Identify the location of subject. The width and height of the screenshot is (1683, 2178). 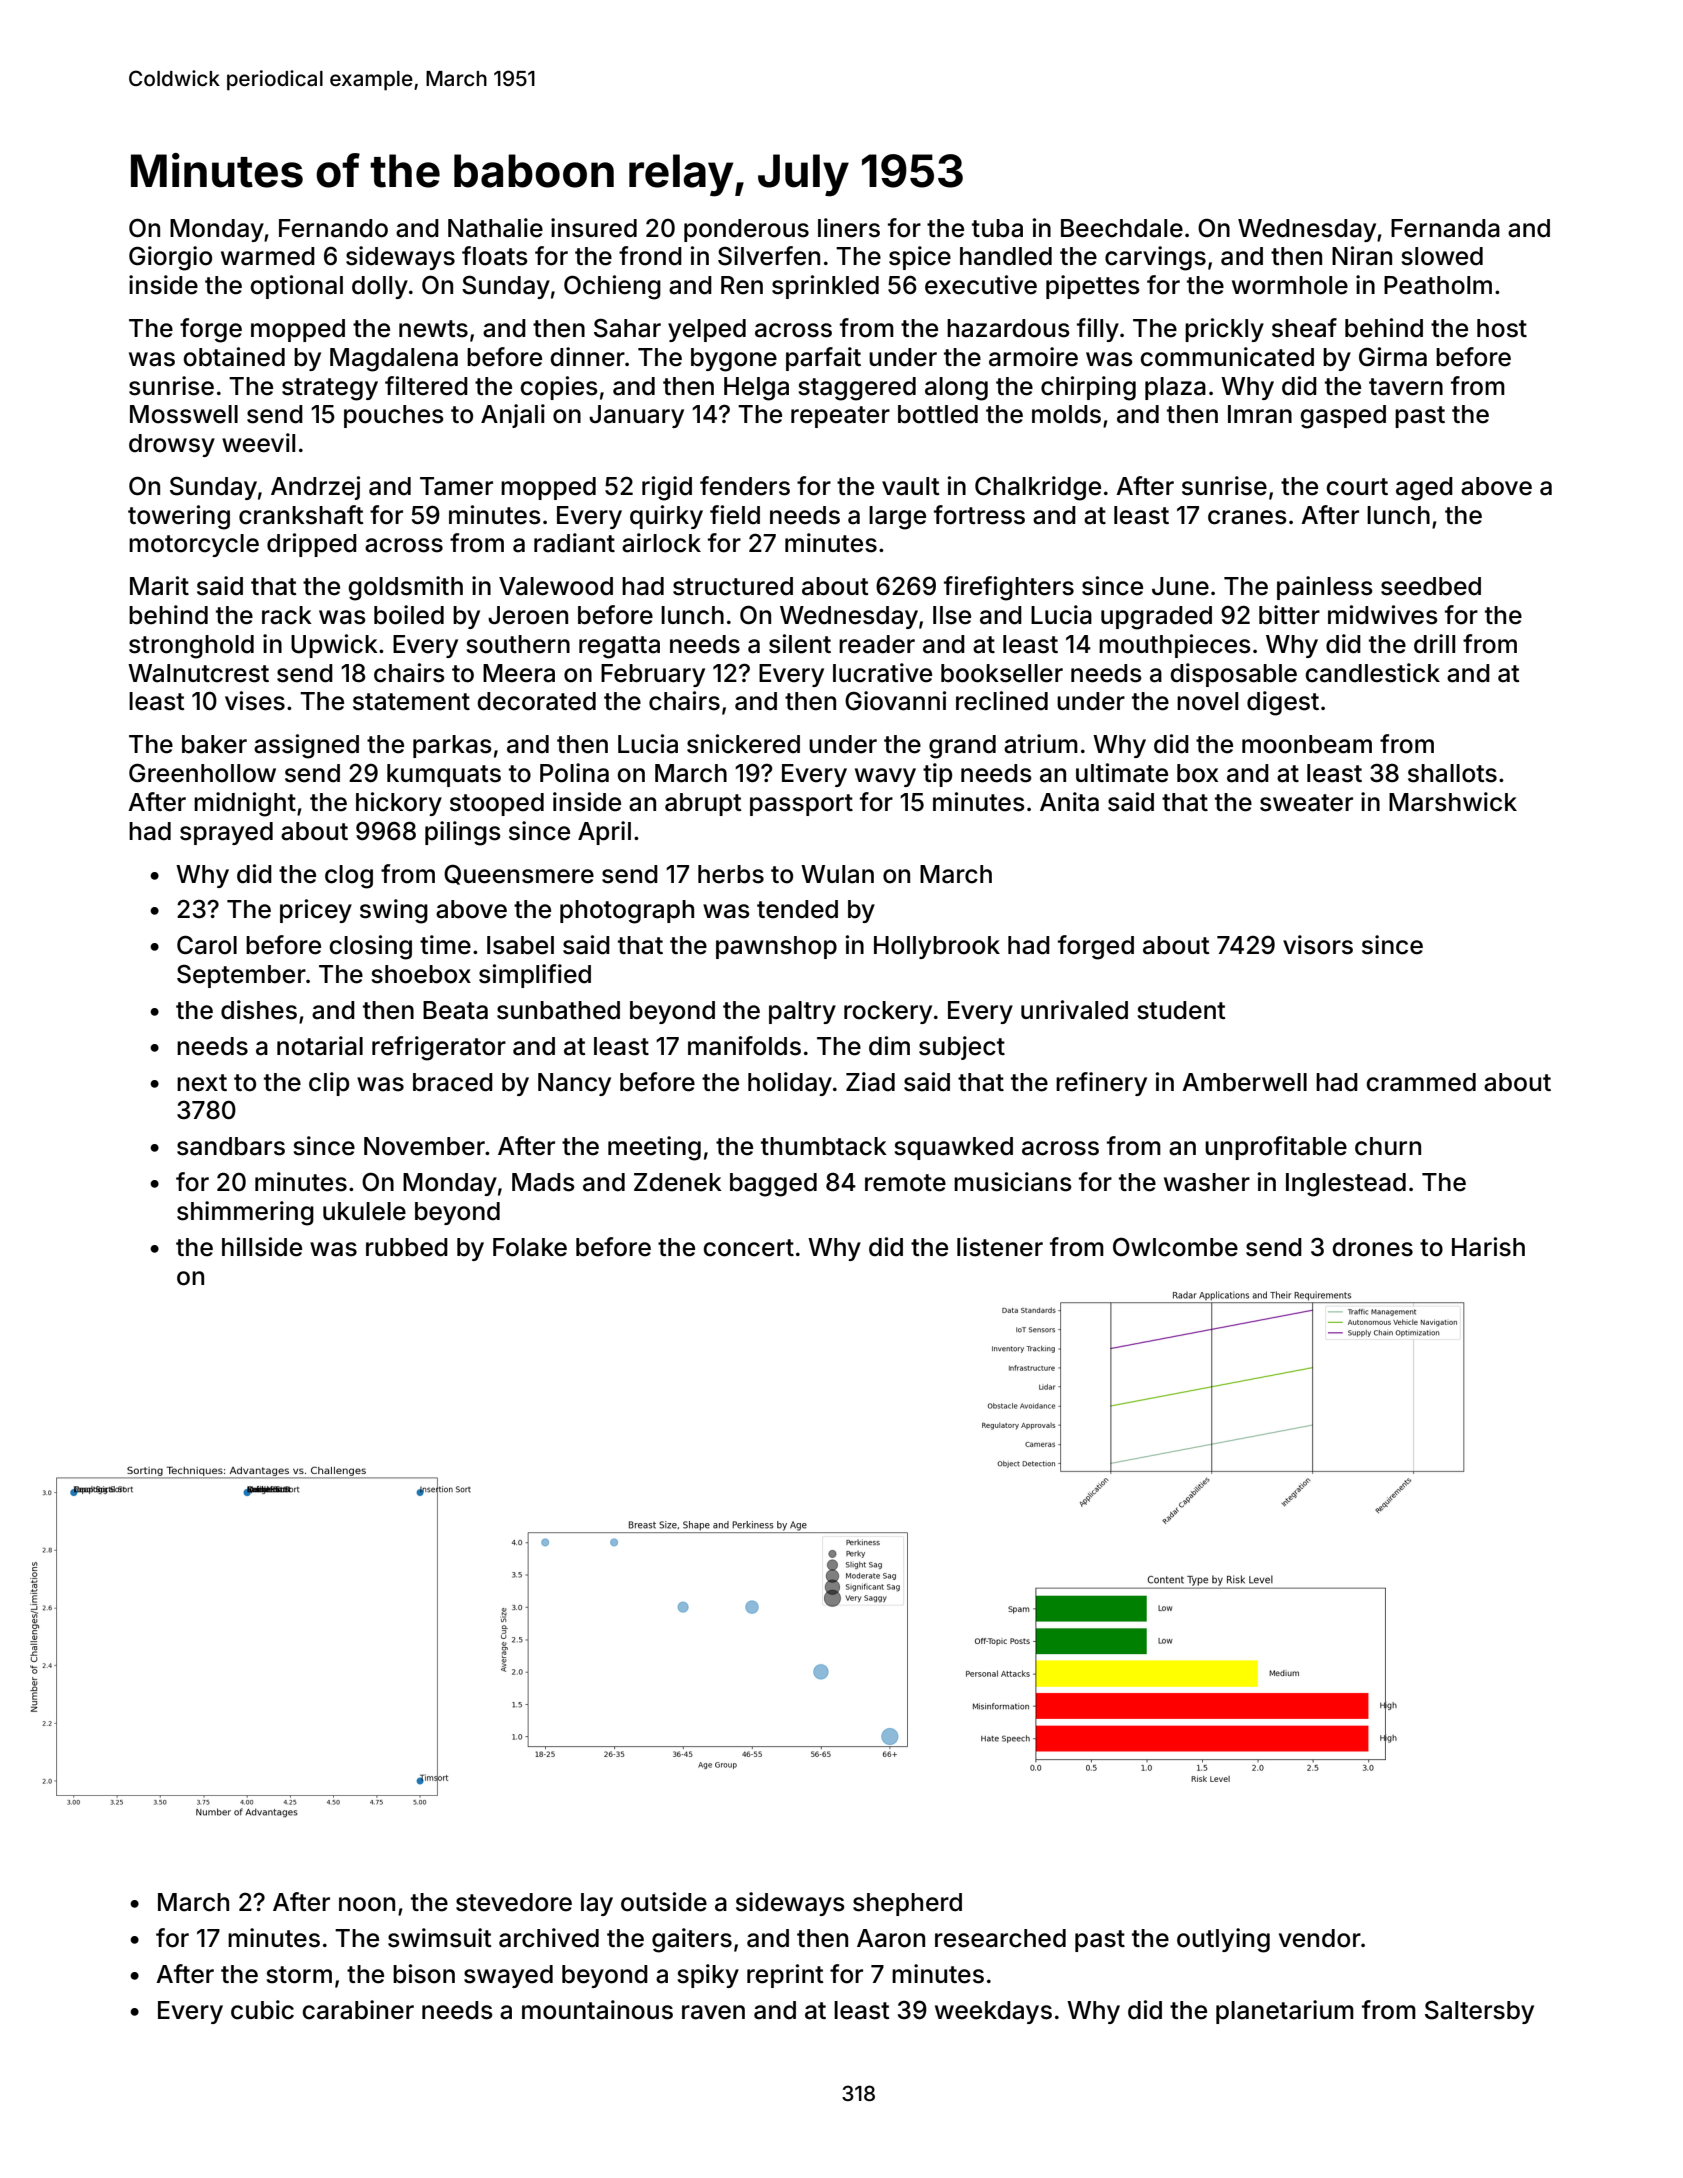
(962, 1048).
